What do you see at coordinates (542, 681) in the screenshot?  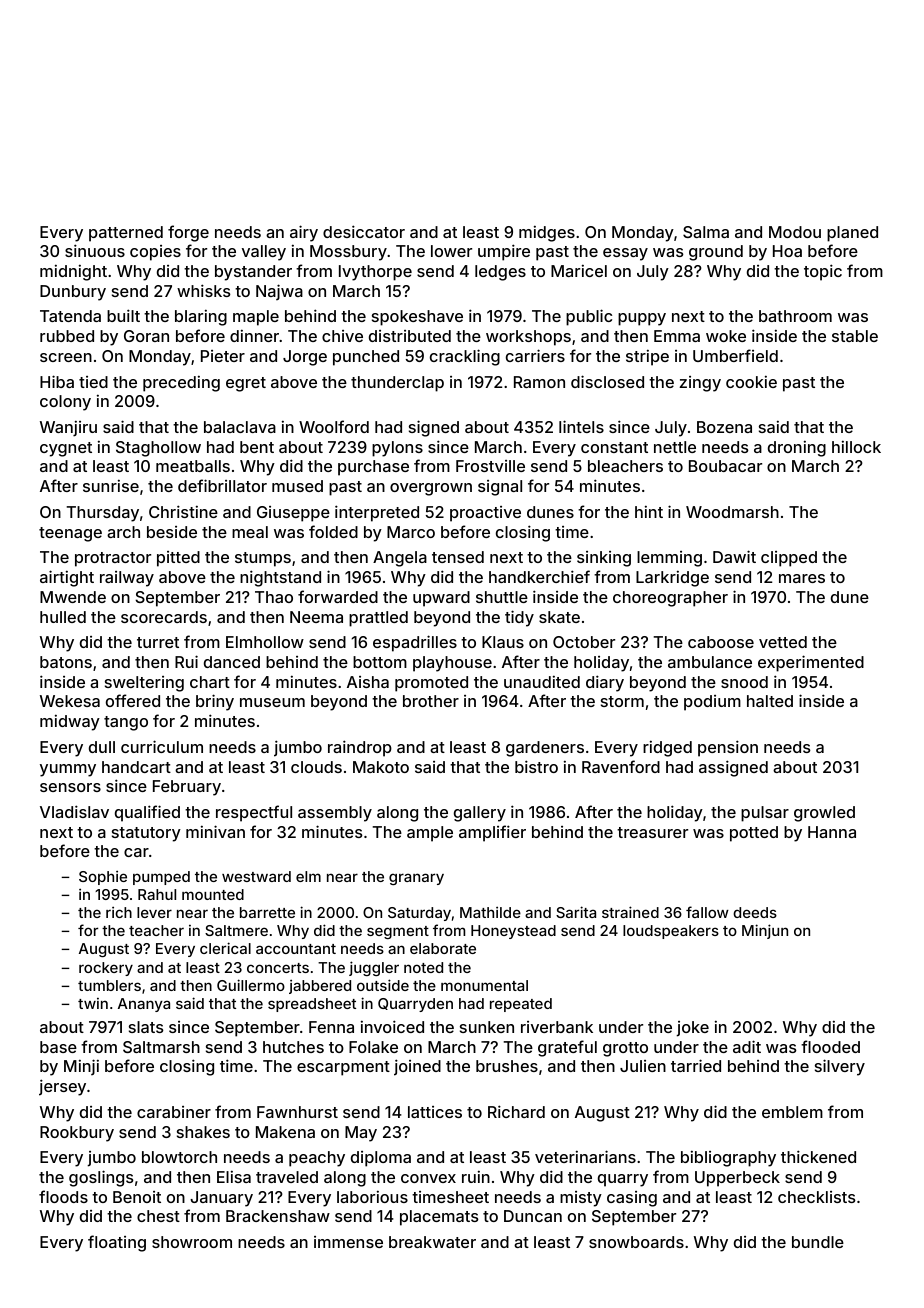 I see `unaudited` at bounding box center [542, 681].
